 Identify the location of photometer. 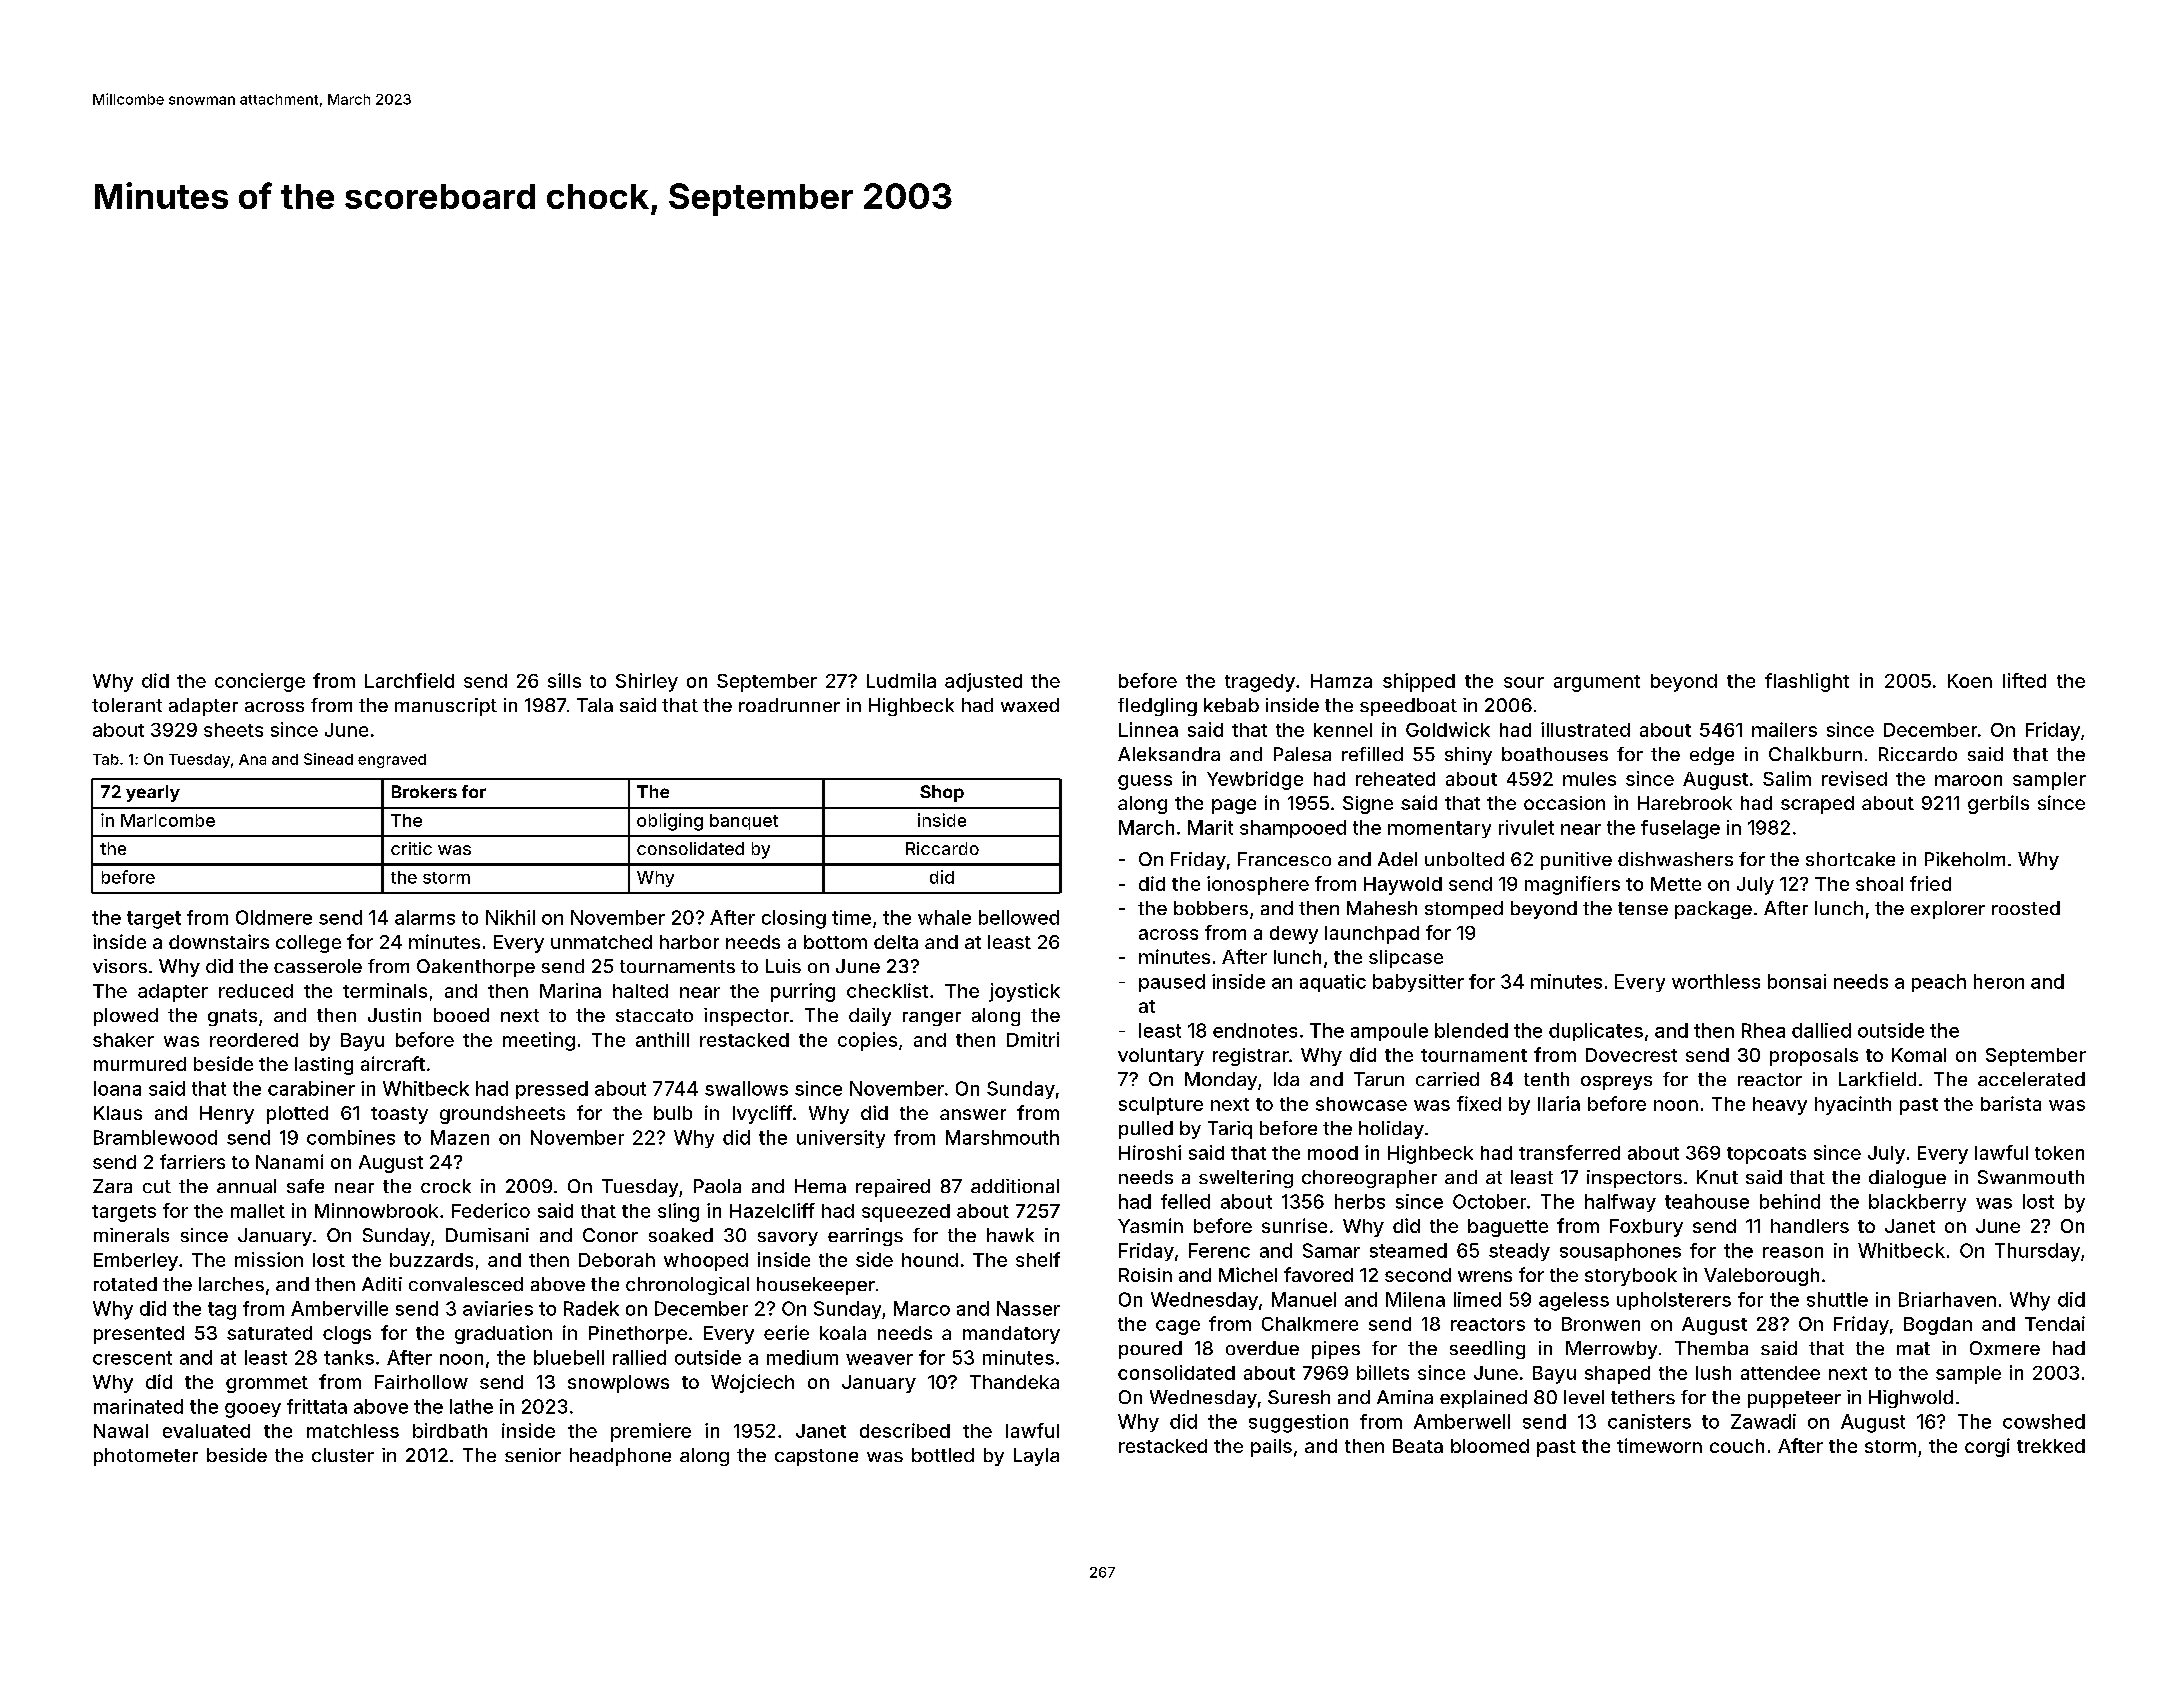
(146, 1457).
